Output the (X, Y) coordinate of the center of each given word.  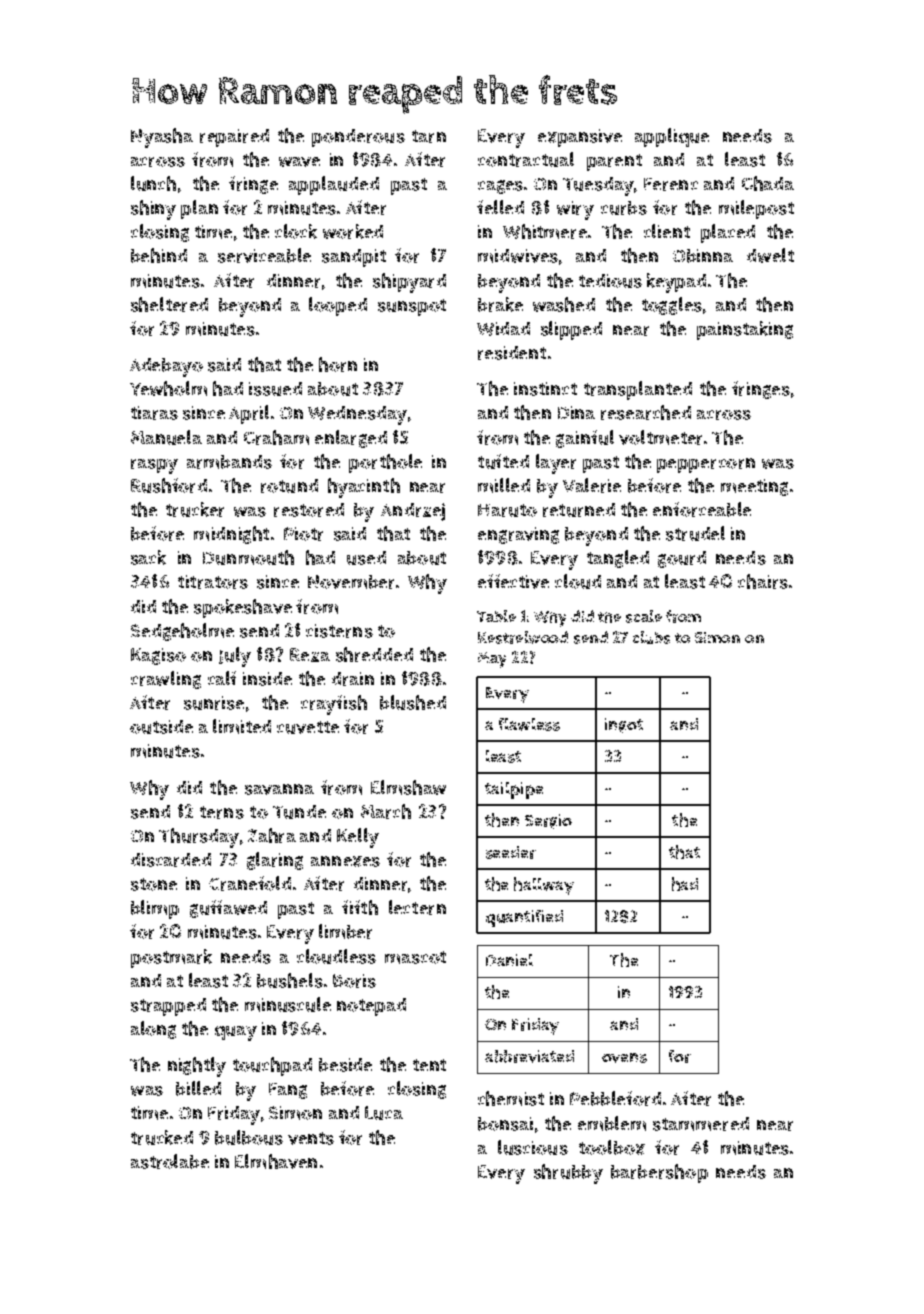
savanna (279, 789)
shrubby (568, 1174)
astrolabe (170, 1161)
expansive (580, 138)
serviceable (264, 255)
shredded (374, 654)
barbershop (659, 1173)
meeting (754, 487)
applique (672, 137)
